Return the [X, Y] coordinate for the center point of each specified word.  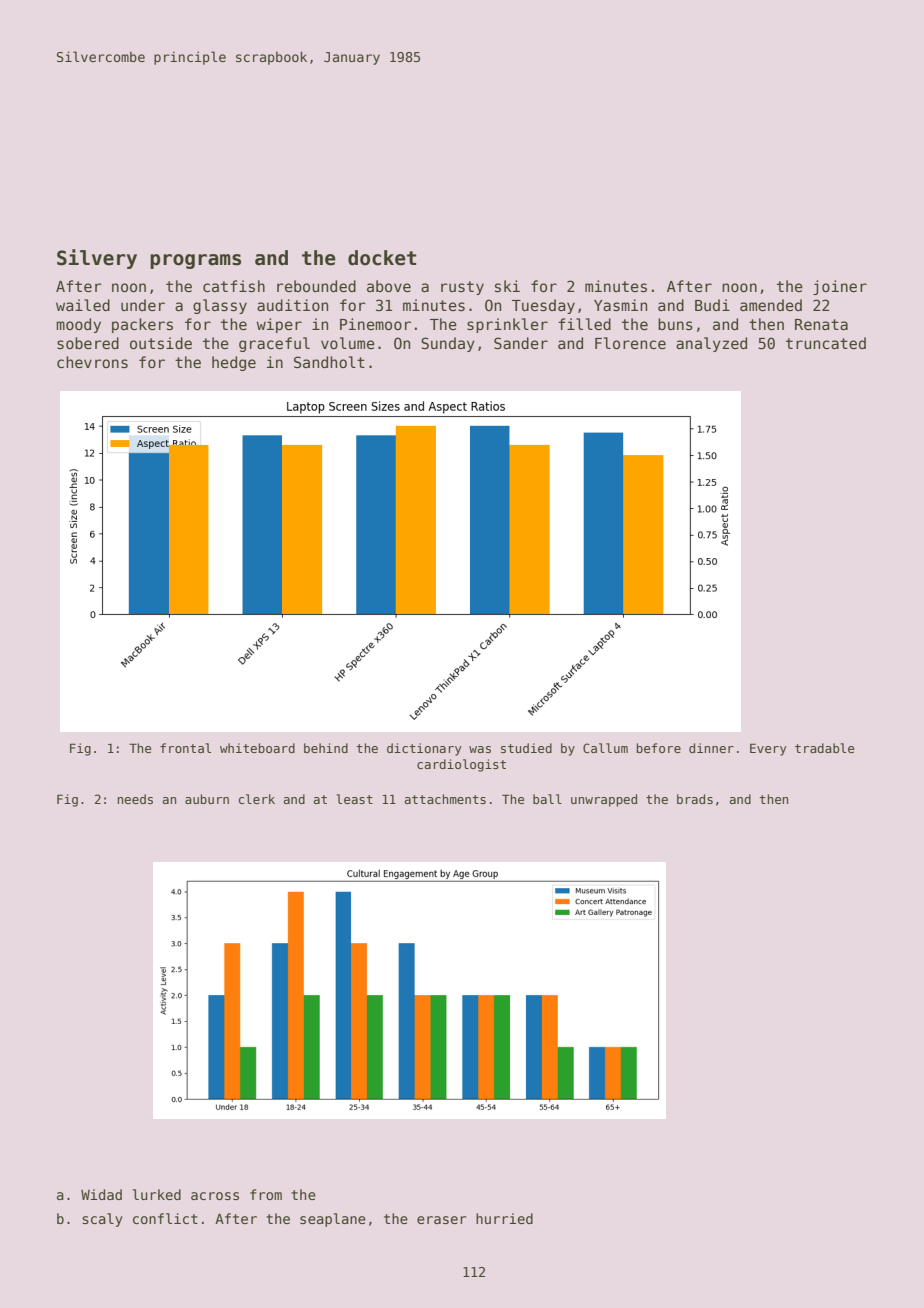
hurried [504, 1218]
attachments [445, 799]
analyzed [711, 344]
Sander [521, 343]
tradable [824, 748]
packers [142, 325]
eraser [441, 1220]
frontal [185, 748]
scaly [102, 1220]
